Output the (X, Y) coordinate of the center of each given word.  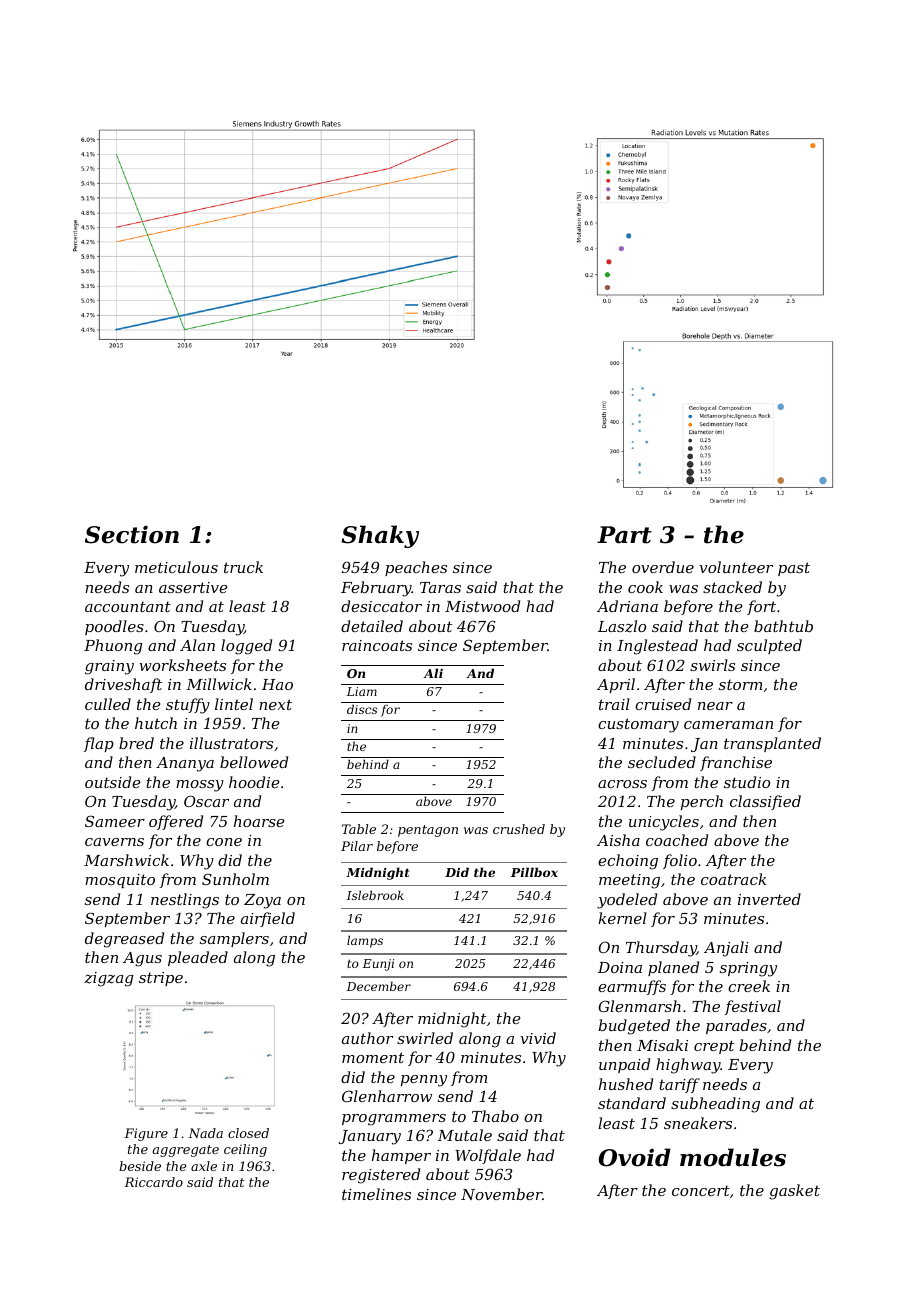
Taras (440, 587)
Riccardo (153, 1182)
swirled (425, 1038)
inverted (769, 899)
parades (736, 1026)
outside (112, 782)
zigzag (108, 979)
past (794, 569)
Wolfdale (488, 1156)
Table (359, 829)
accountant (128, 606)
